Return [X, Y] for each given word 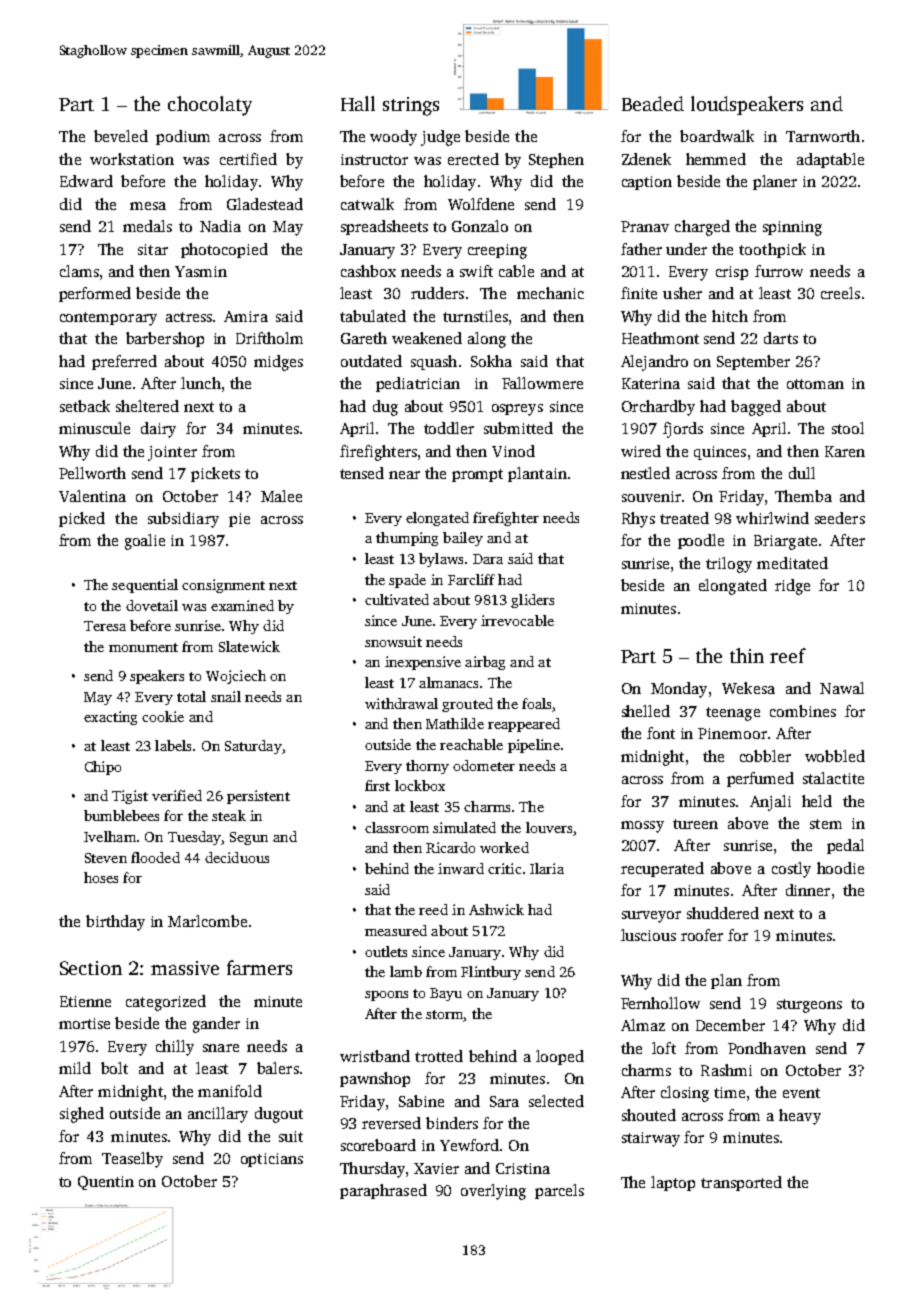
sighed [82, 1115]
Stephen [556, 160]
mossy [642, 827]
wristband [375, 1056]
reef [788, 655]
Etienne [85, 1001]
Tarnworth [823, 136]
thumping [407, 539]
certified [248, 159]
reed [433, 909]
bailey [463, 539]
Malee [281, 496]
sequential [145, 586]
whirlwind [772, 518]
